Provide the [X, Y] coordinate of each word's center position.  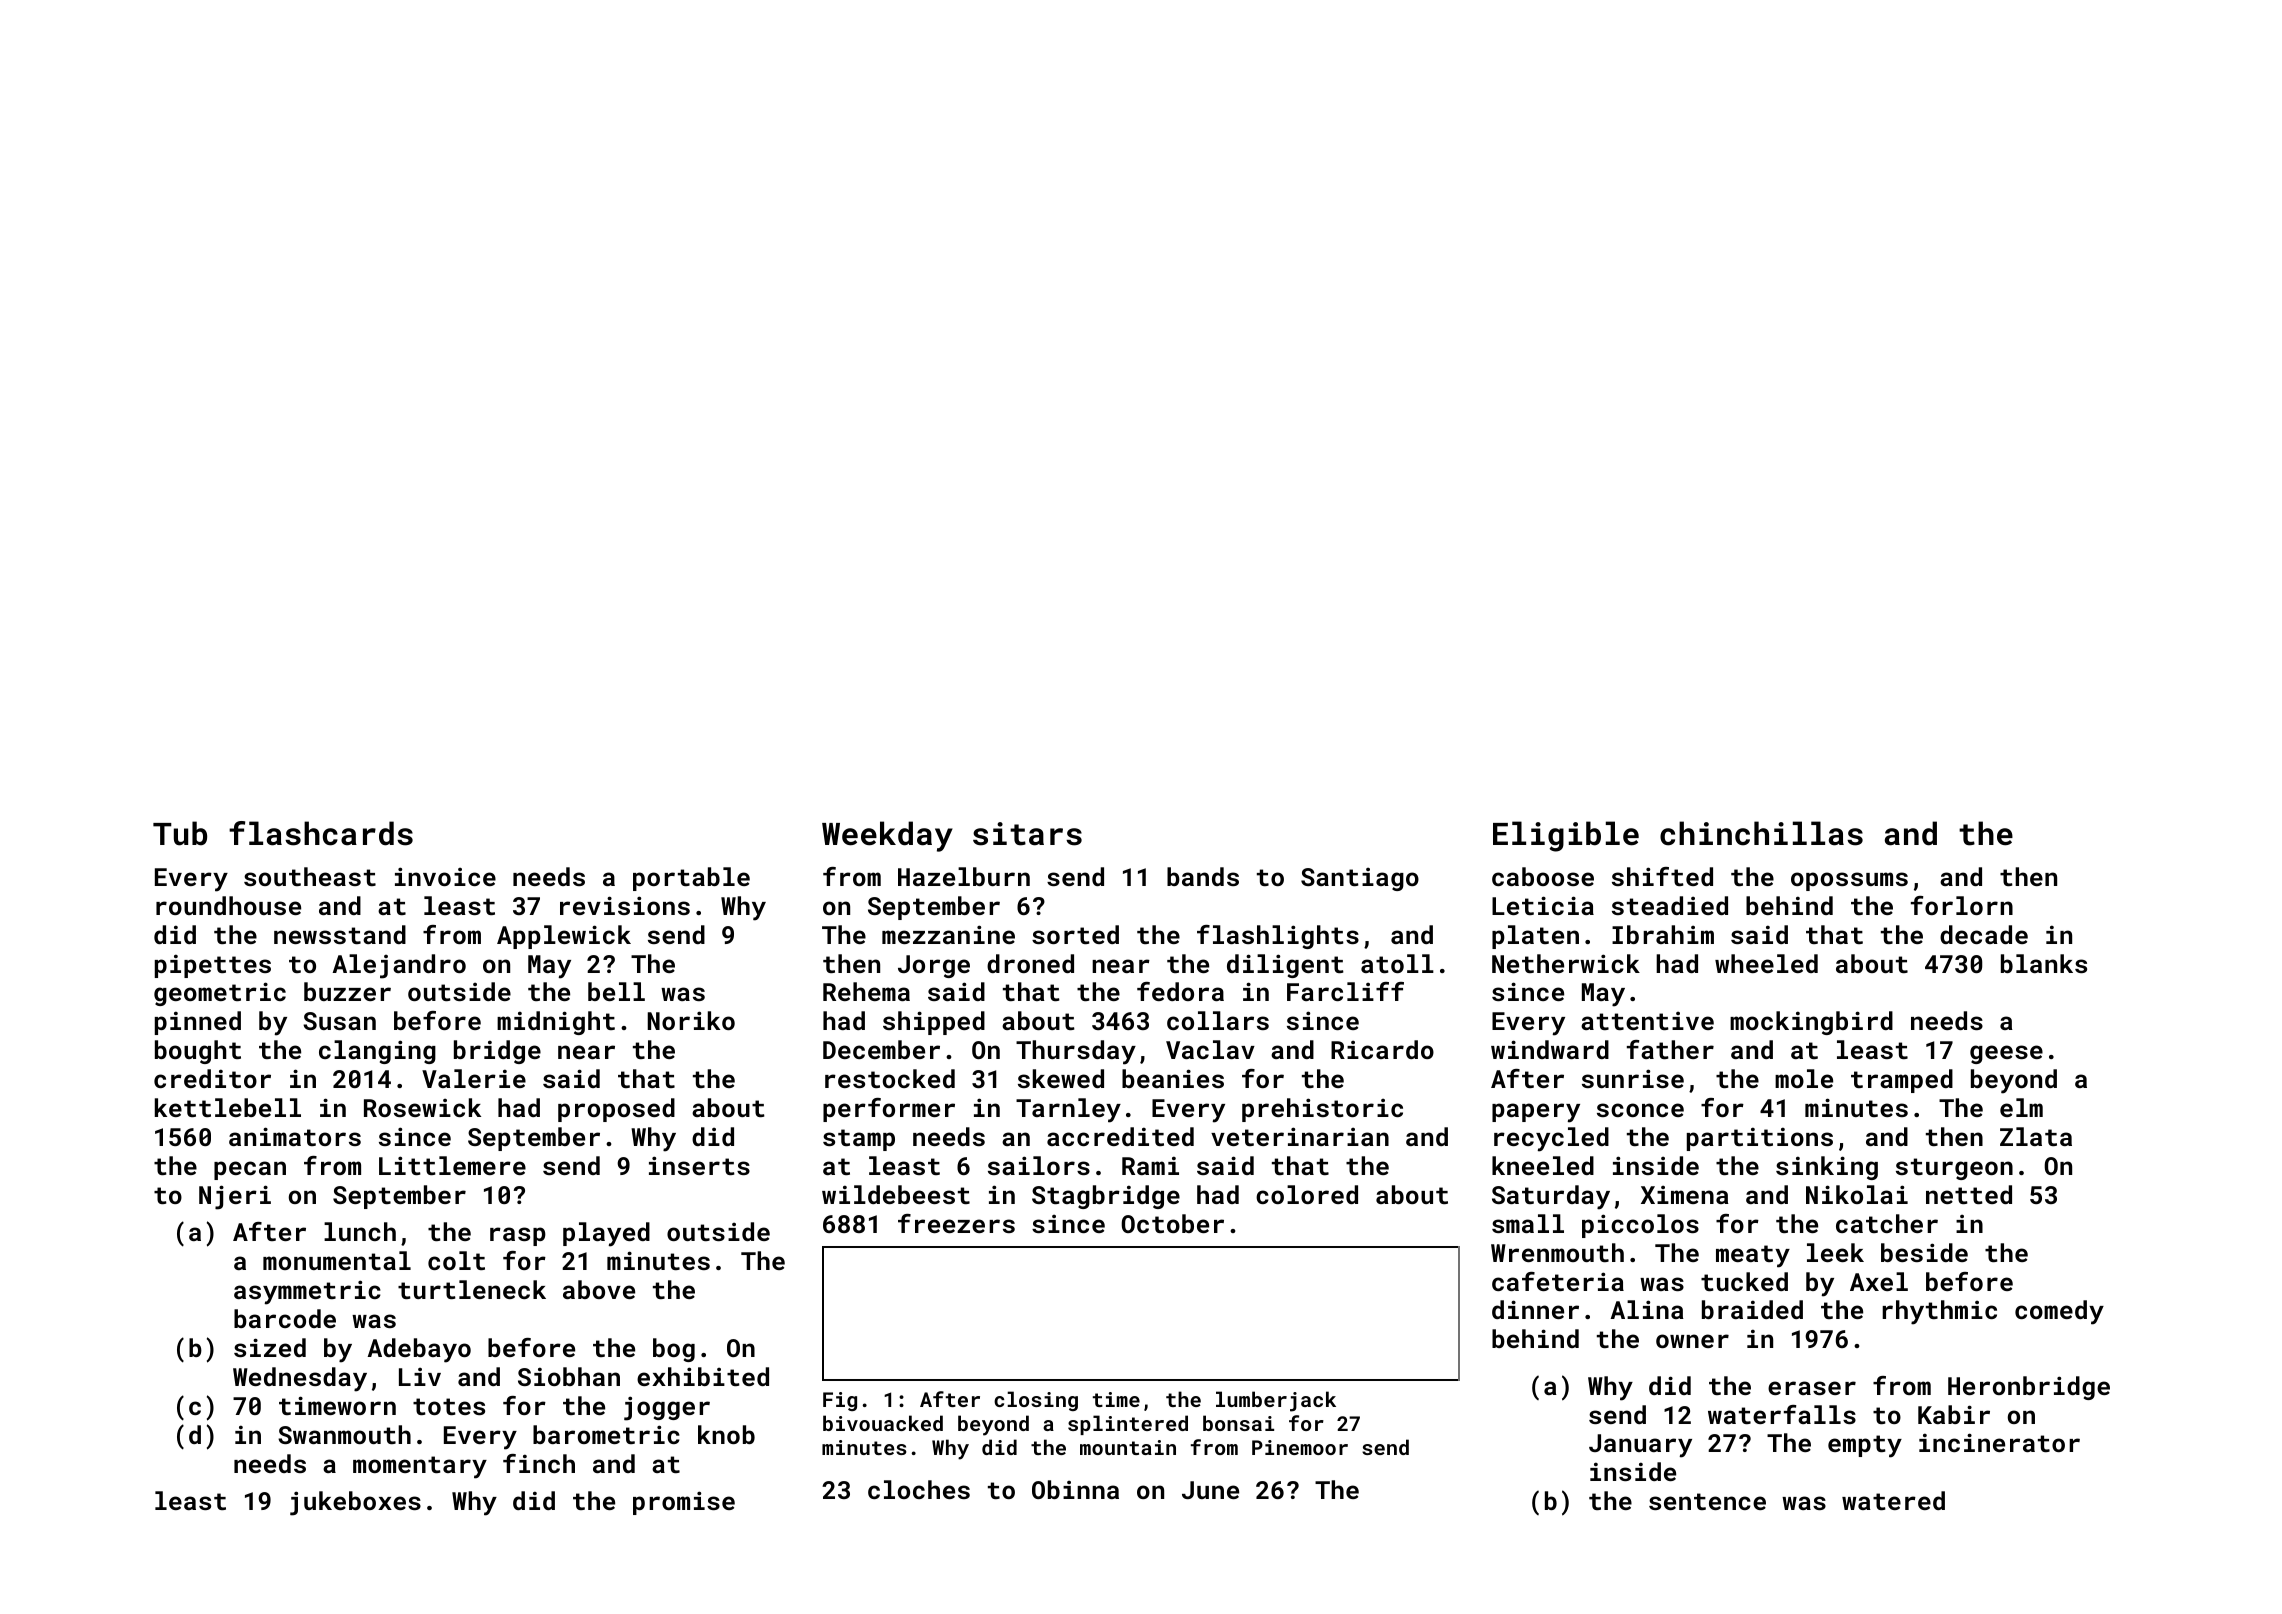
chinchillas [1761, 833]
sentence [1707, 1501]
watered [1893, 1500]
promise [684, 1503]
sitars [1027, 834]
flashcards [321, 833]
